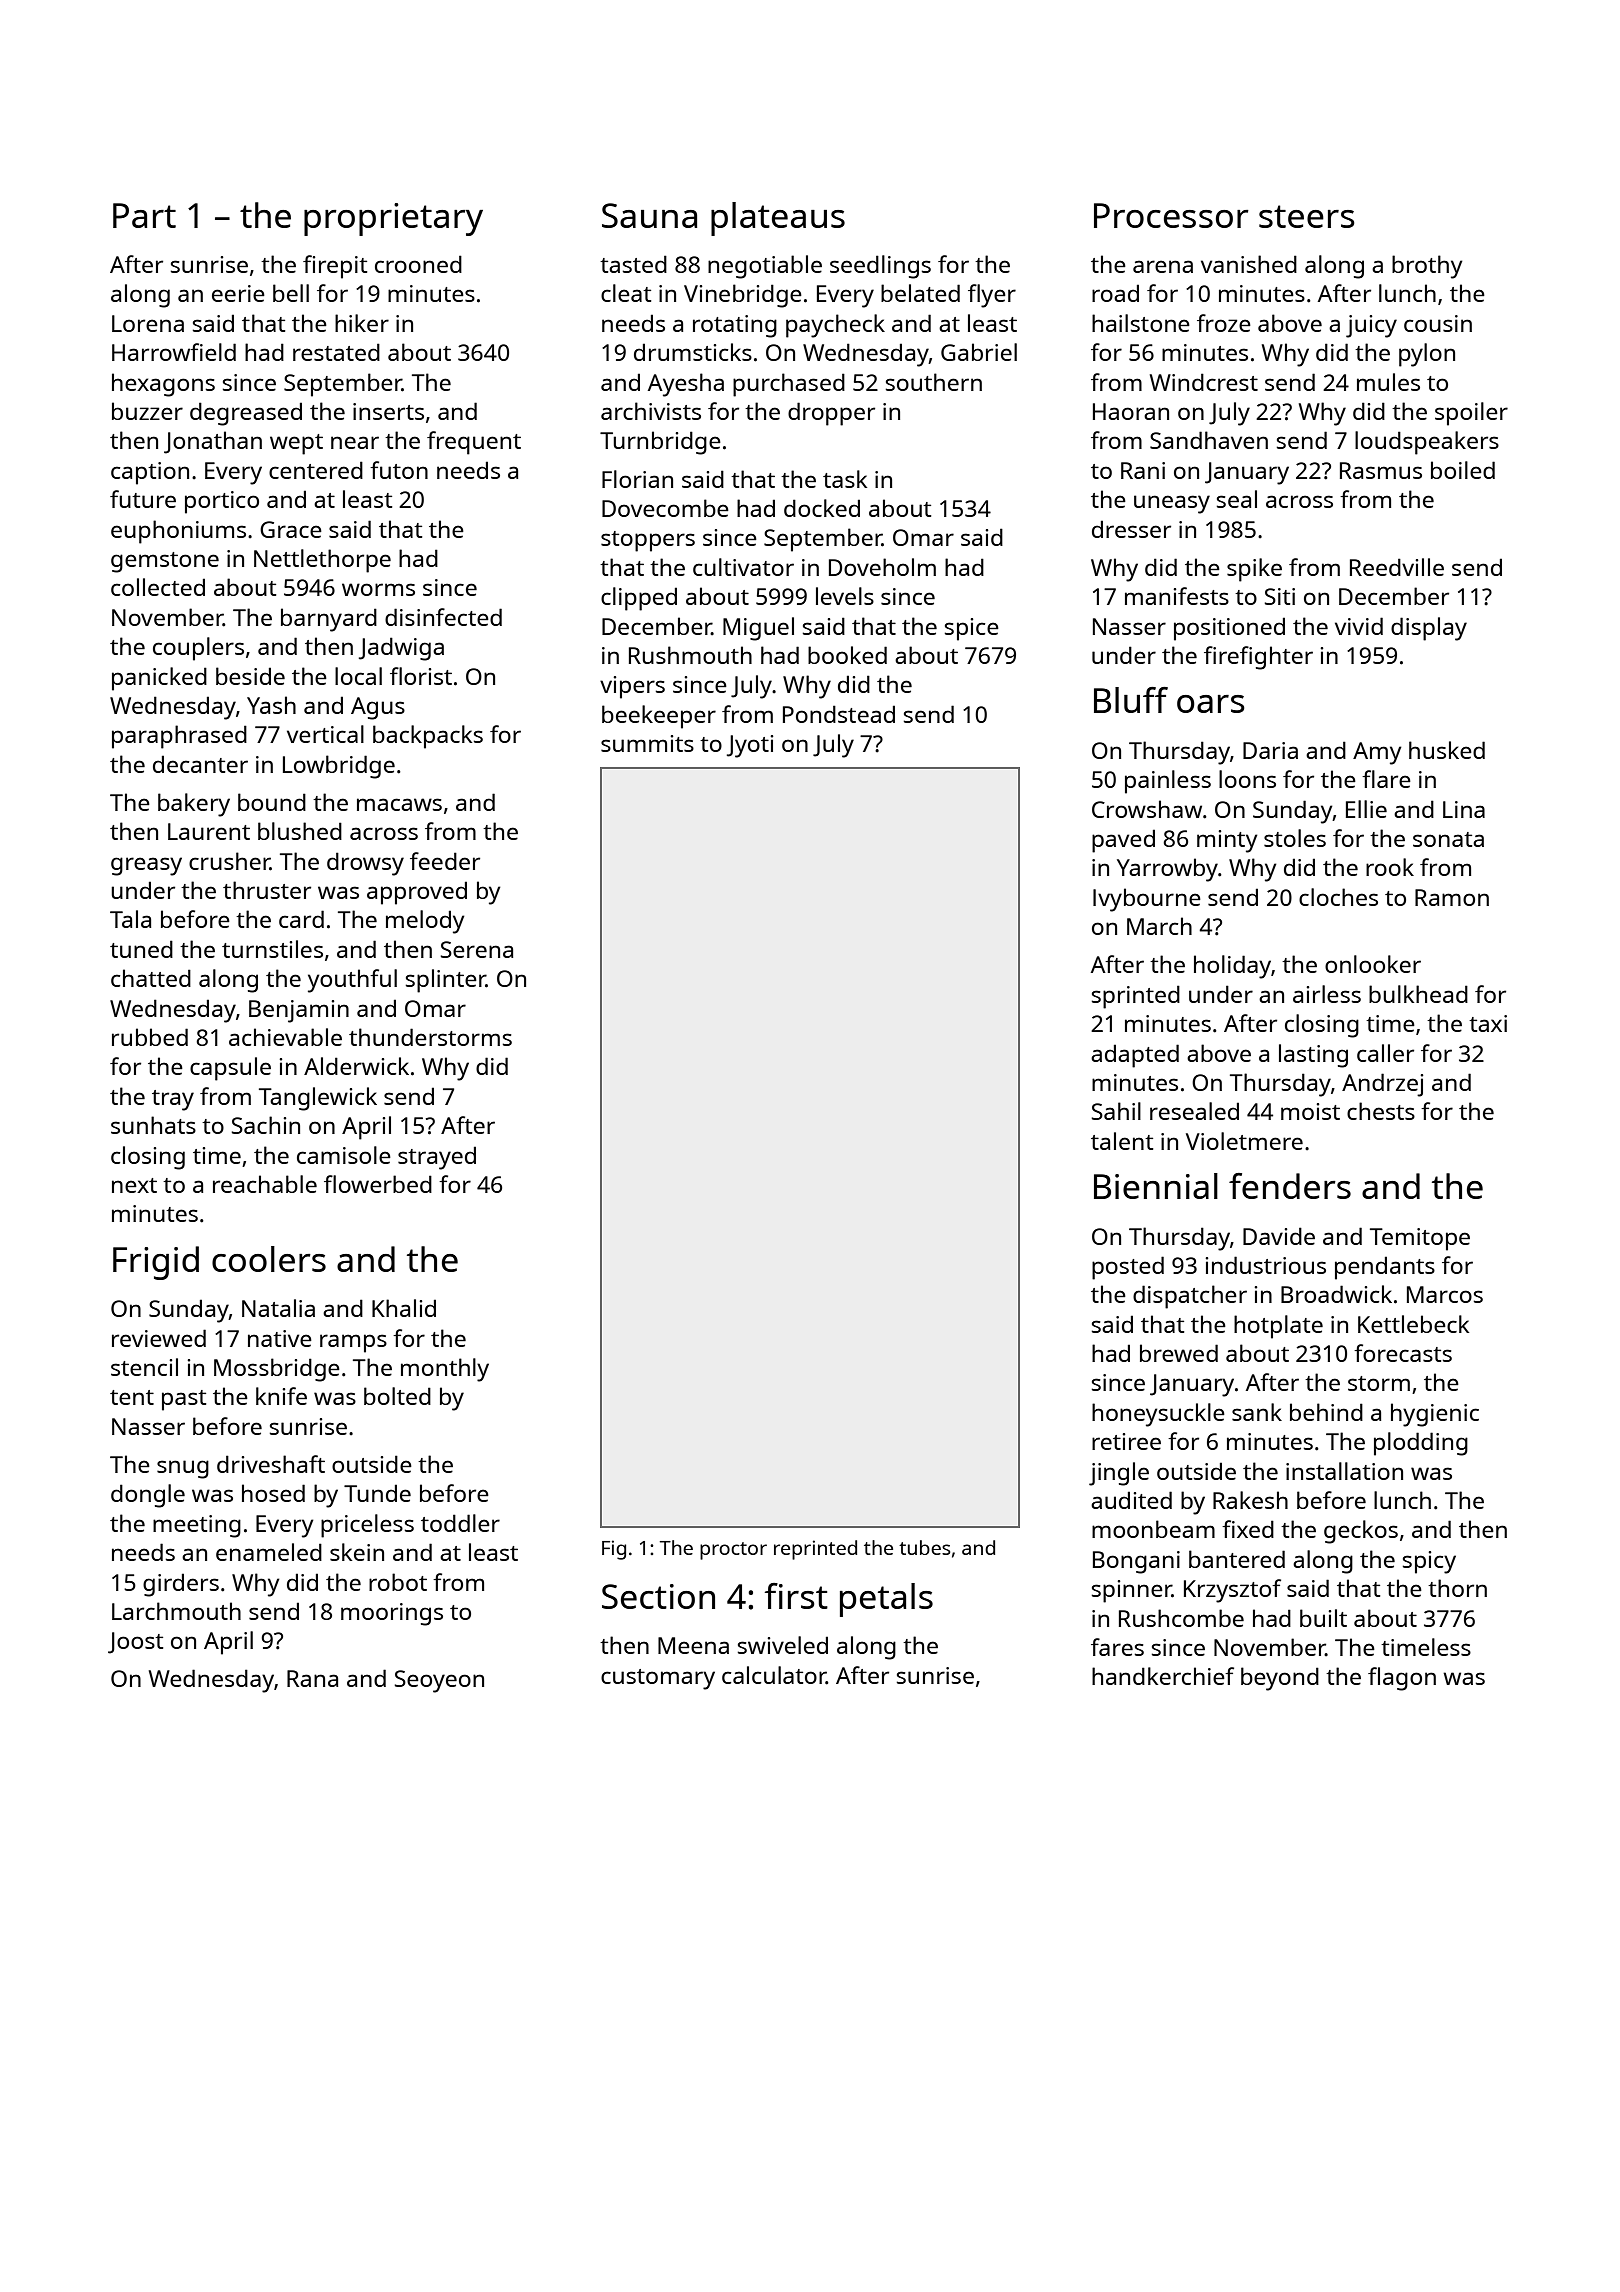 The width and height of the screenshot is (1620, 2292). Describe the element at coordinates (1135, 1056) in the screenshot. I see `adapted` at that location.
